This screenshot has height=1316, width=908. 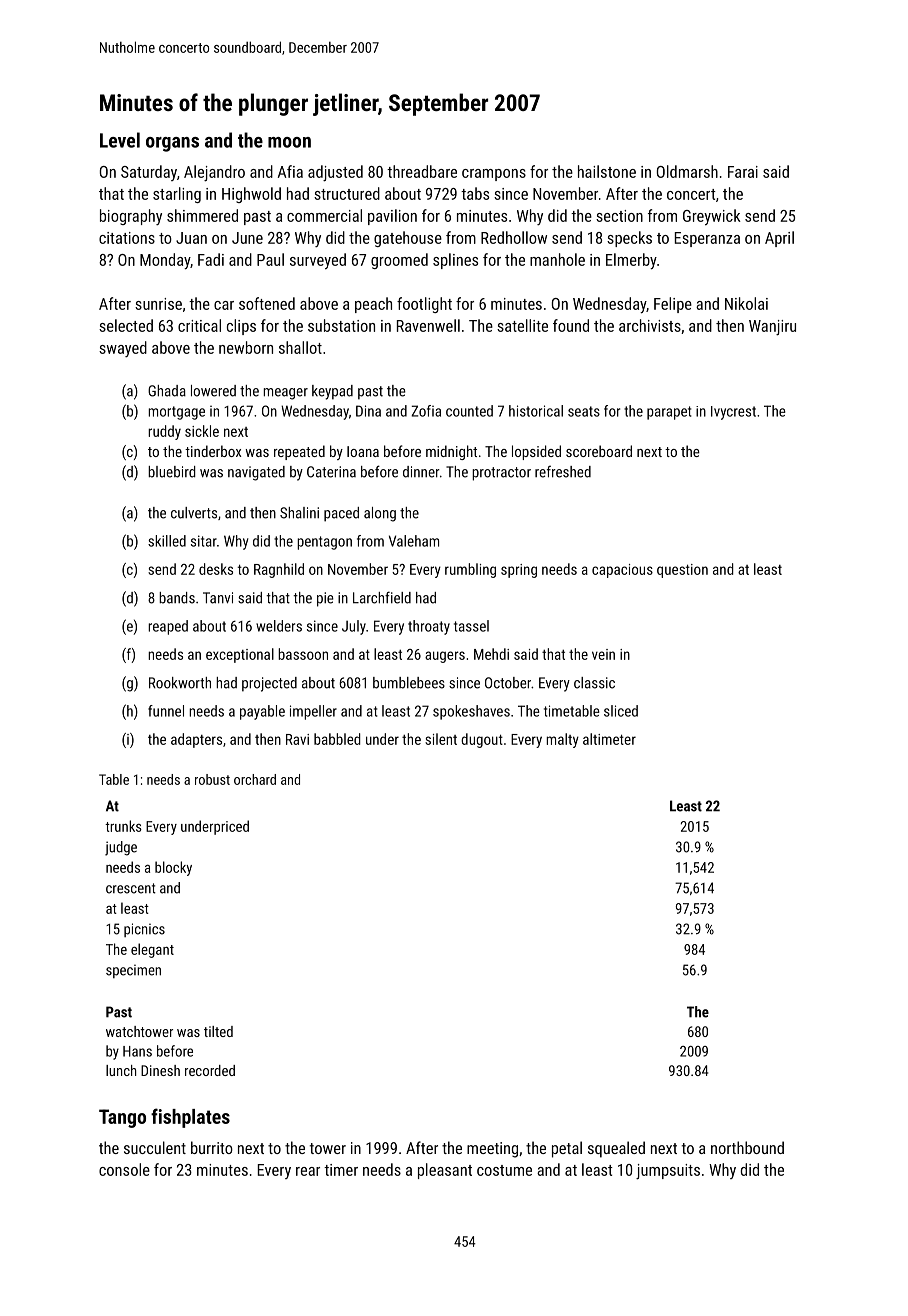 I want to click on trunks, so click(x=123, y=826).
